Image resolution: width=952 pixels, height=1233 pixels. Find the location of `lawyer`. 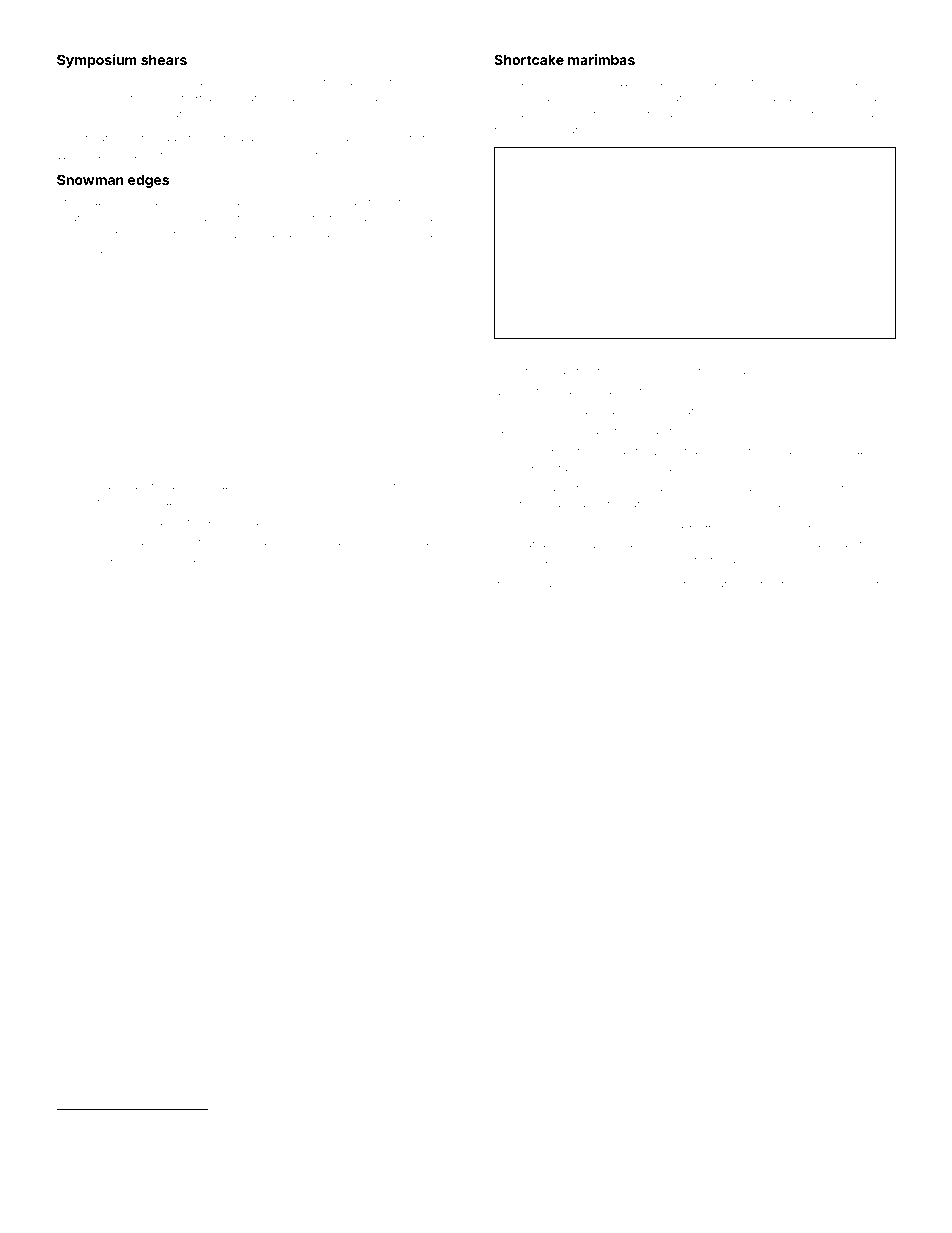

lawyer is located at coordinates (308, 465).
